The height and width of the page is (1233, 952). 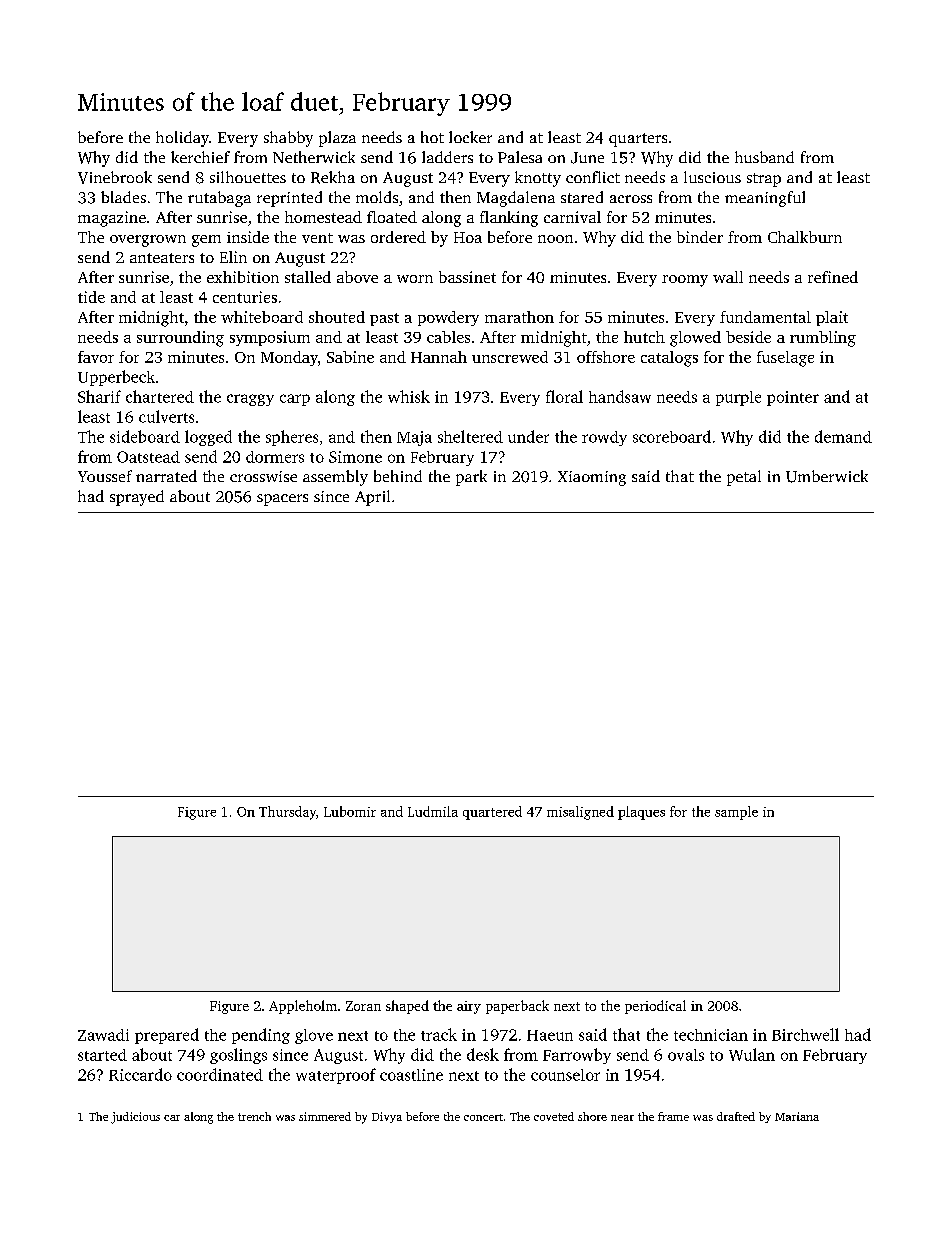 What do you see at coordinates (303, 1007) in the page?
I see `Appleholm` at bounding box center [303, 1007].
